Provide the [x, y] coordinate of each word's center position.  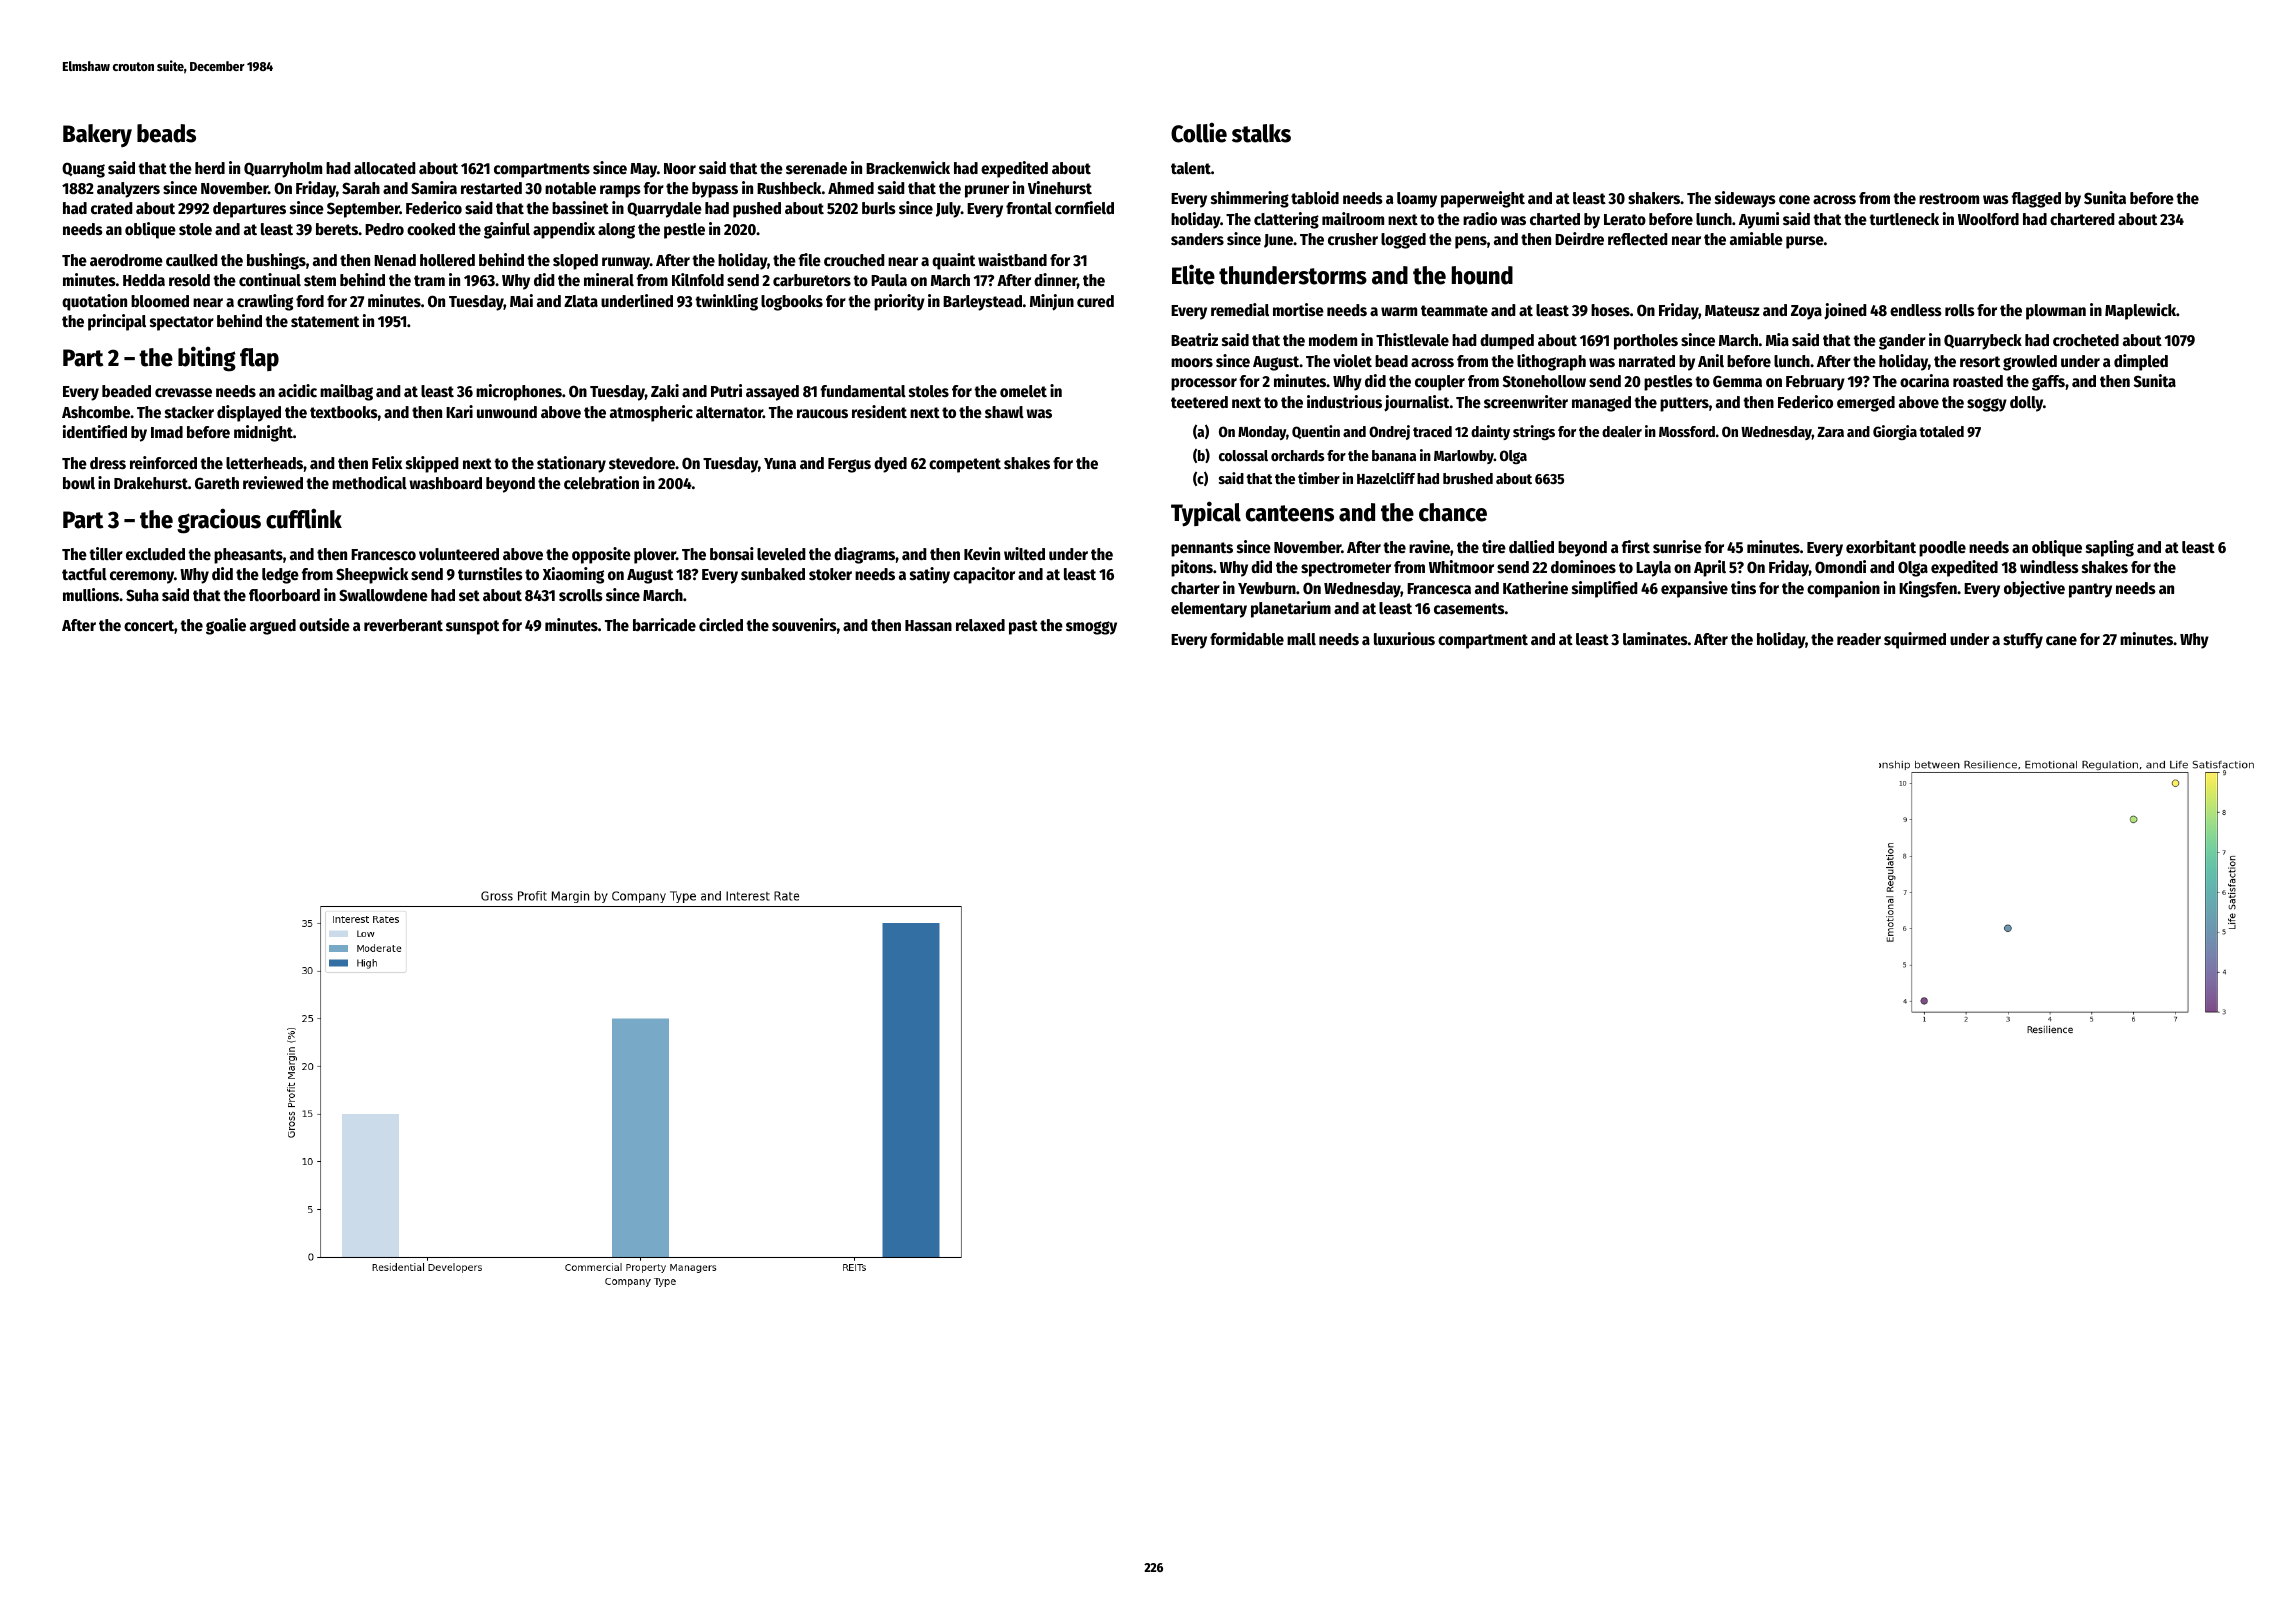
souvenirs [804, 625]
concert [149, 626]
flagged [2036, 200]
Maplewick [2140, 311]
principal [117, 322]
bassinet [580, 208]
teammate [1454, 311]
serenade [816, 168]
